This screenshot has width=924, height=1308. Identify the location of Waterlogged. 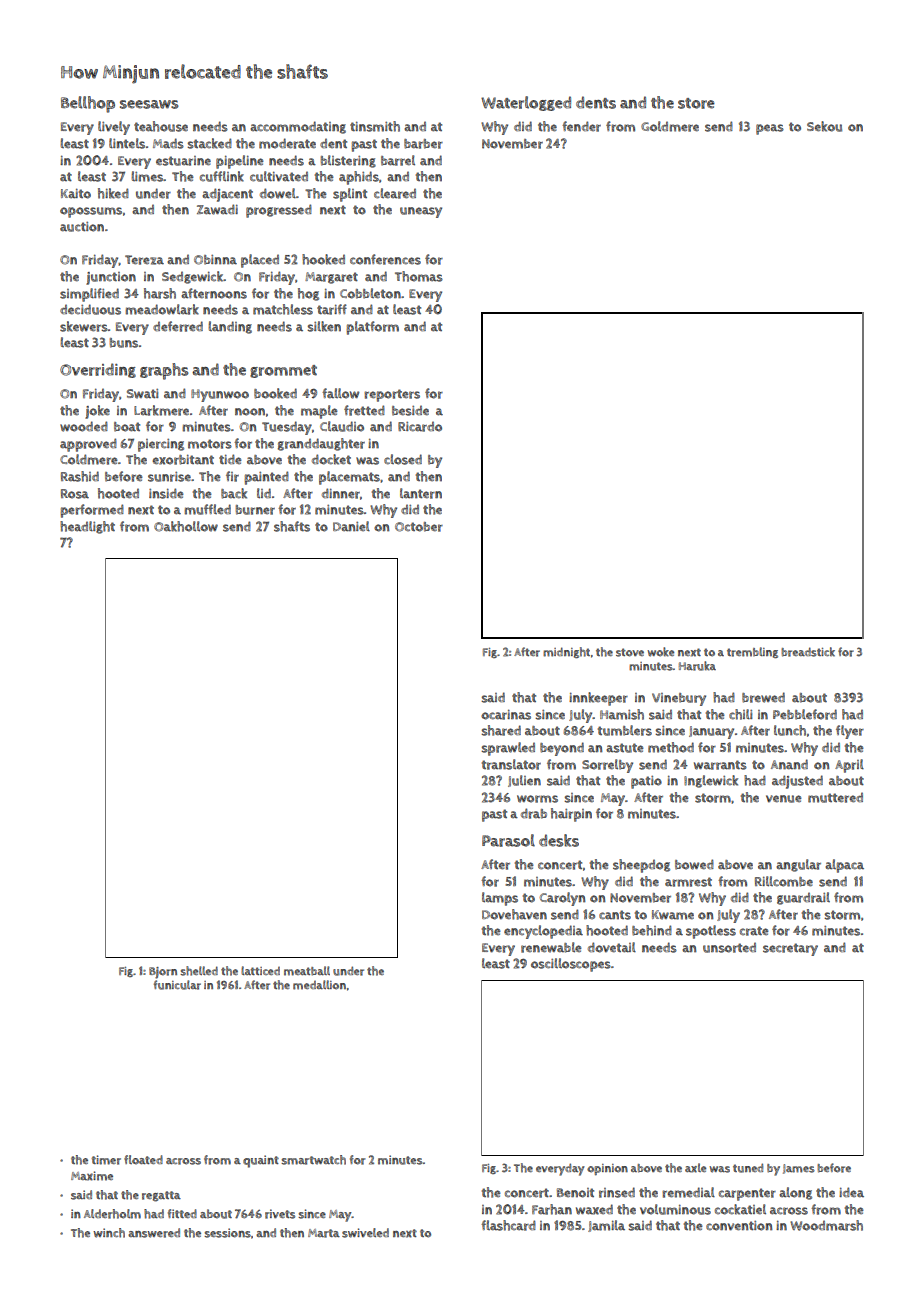
(526, 103).
